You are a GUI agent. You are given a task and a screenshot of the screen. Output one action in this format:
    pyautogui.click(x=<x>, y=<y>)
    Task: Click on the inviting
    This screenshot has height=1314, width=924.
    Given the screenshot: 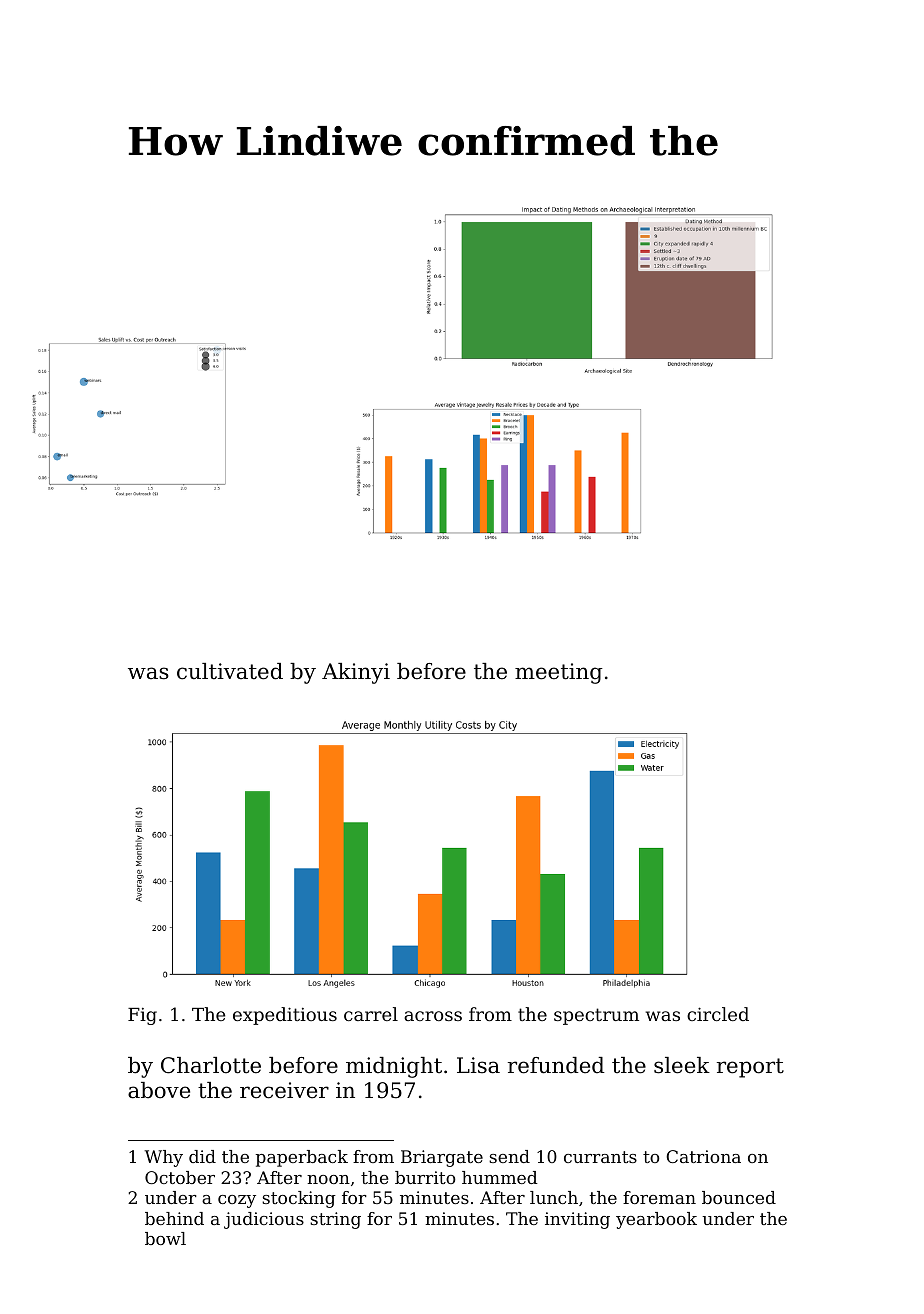 What is the action you would take?
    pyautogui.click(x=577, y=1220)
